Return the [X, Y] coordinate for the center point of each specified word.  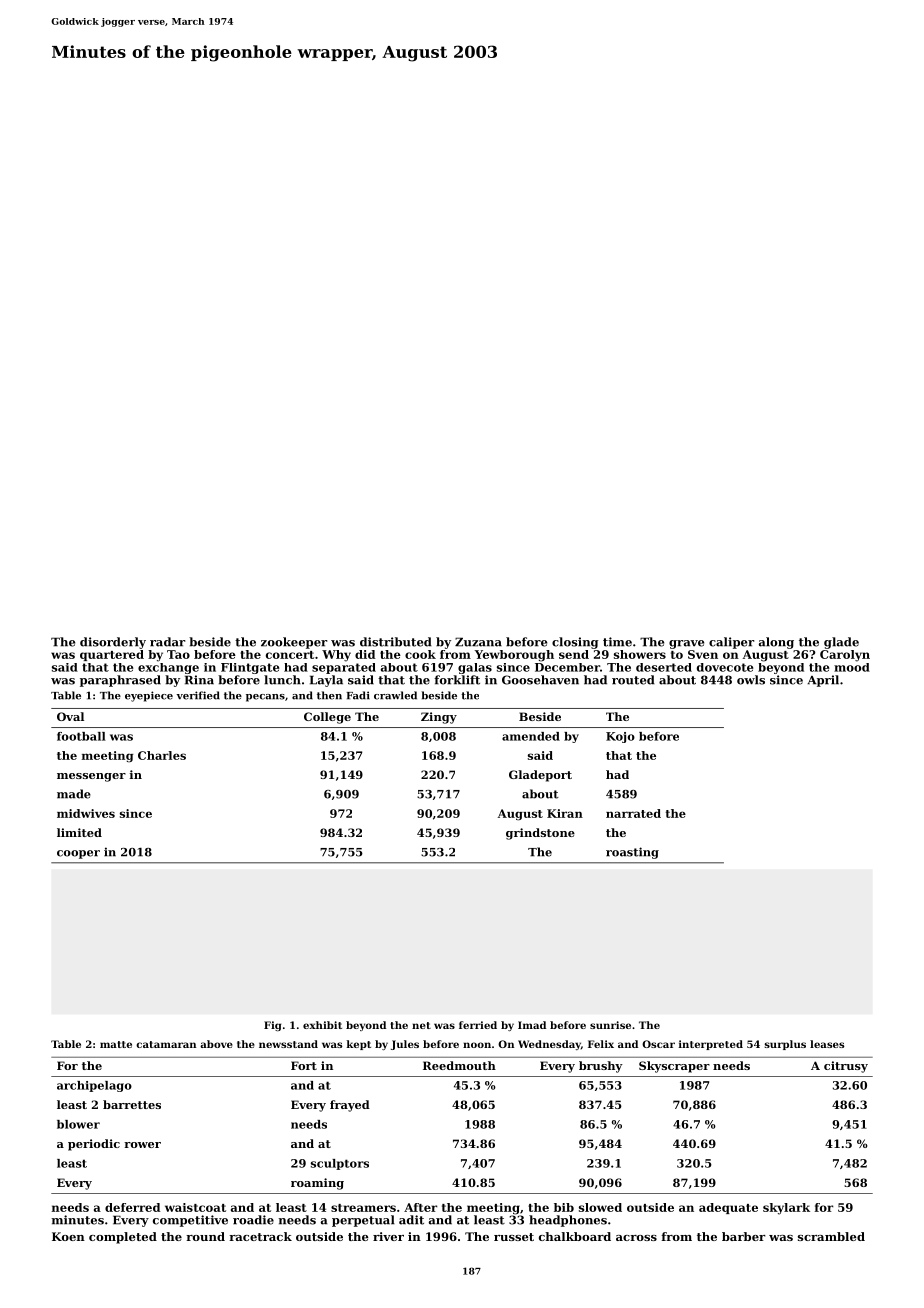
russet [514, 1237]
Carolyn [845, 656]
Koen [68, 1236]
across [636, 1238]
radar [167, 642]
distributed [396, 642]
